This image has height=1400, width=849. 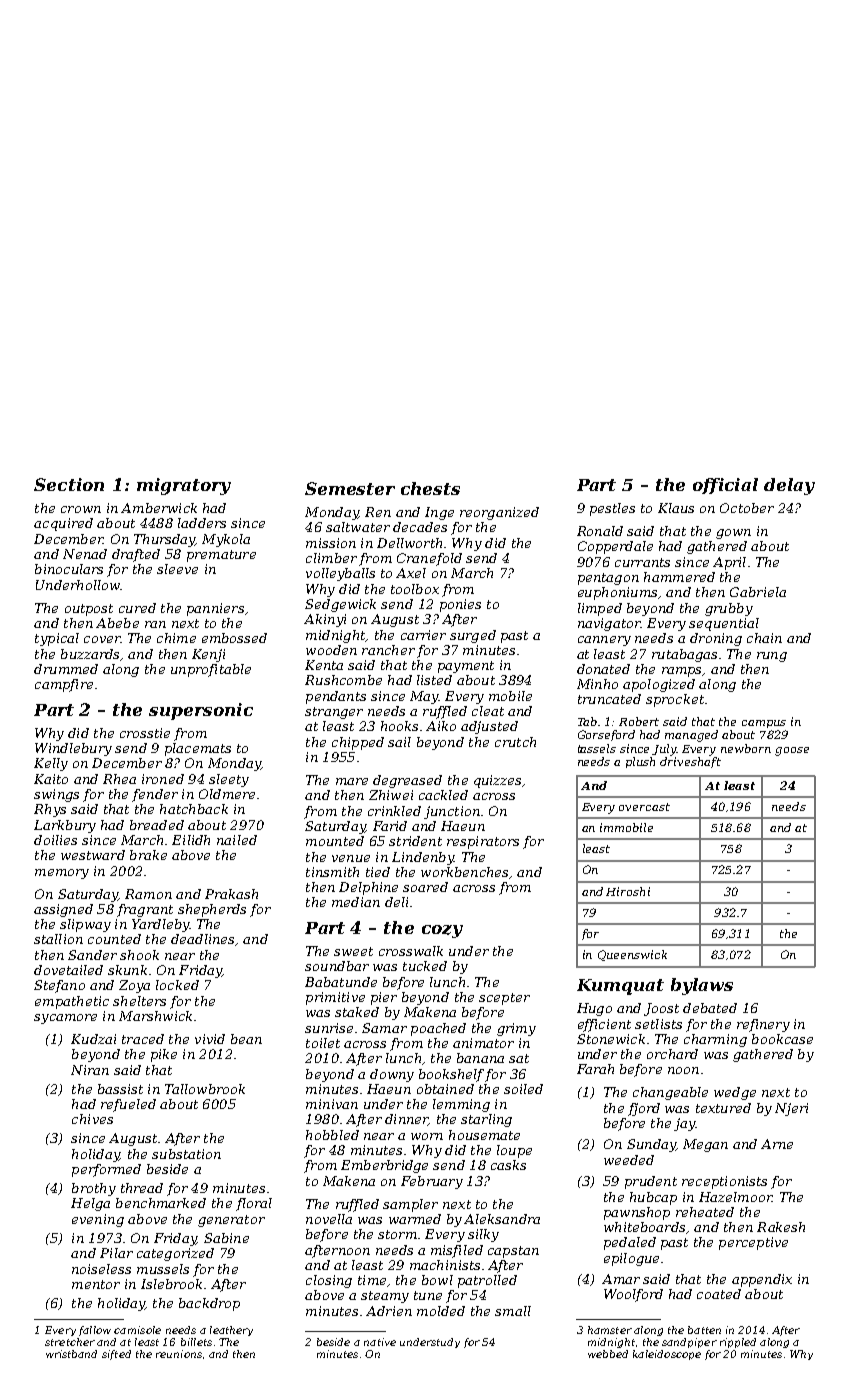 What do you see at coordinates (205, 1089) in the image?
I see `Tallowbrook` at bounding box center [205, 1089].
